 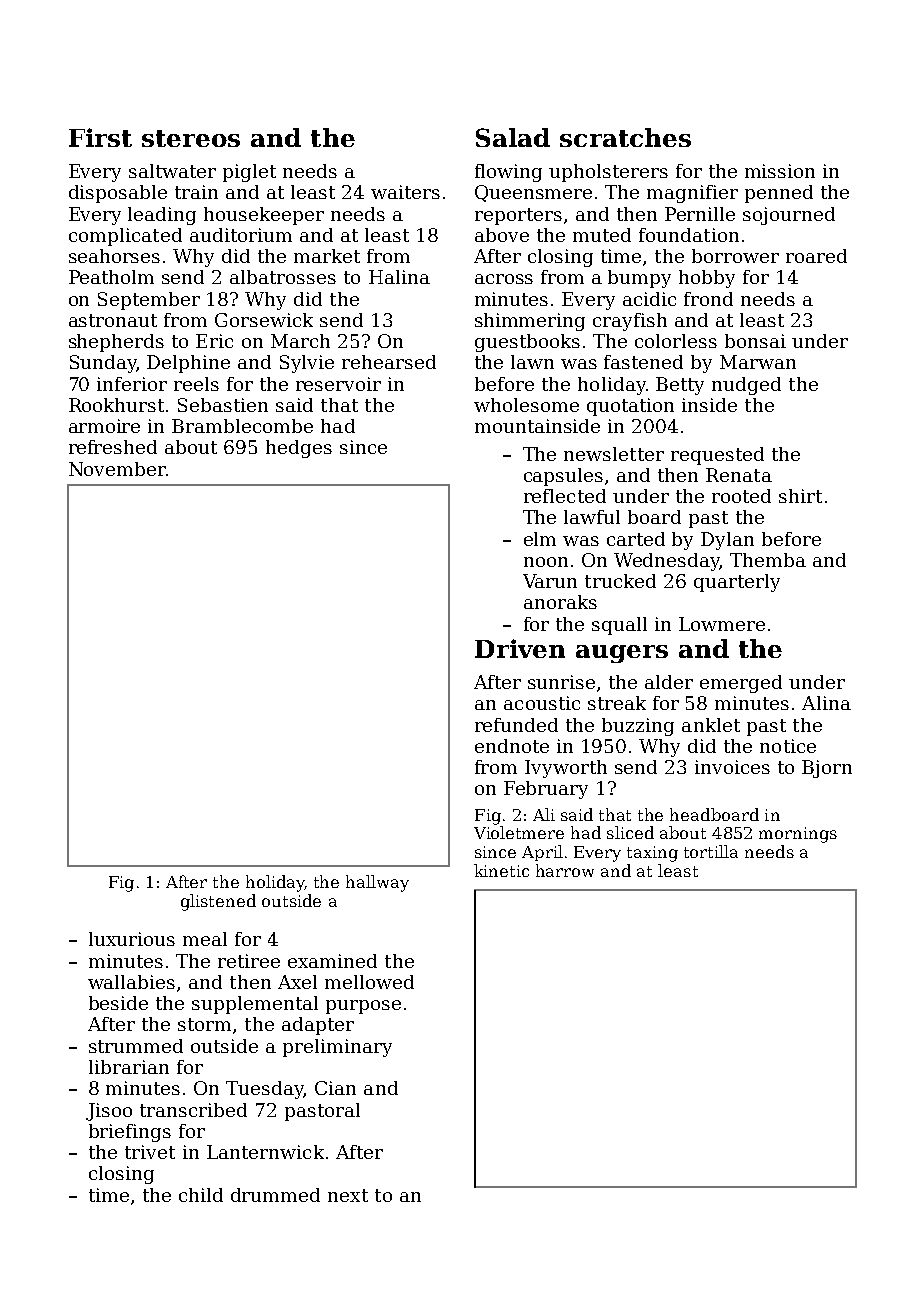 I want to click on scratches, so click(x=625, y=137).
